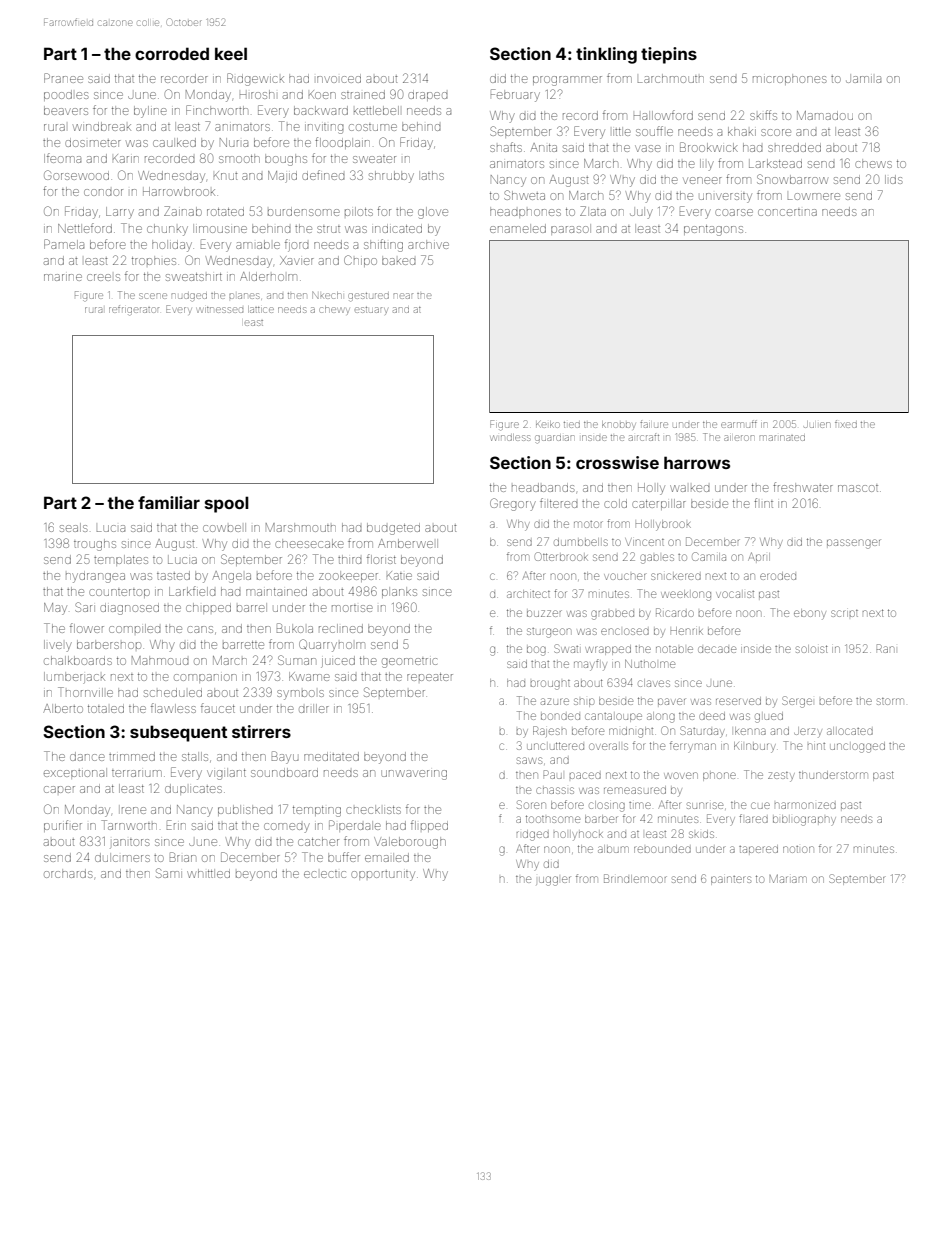  I want to click on maintained, so click(276, 592).
